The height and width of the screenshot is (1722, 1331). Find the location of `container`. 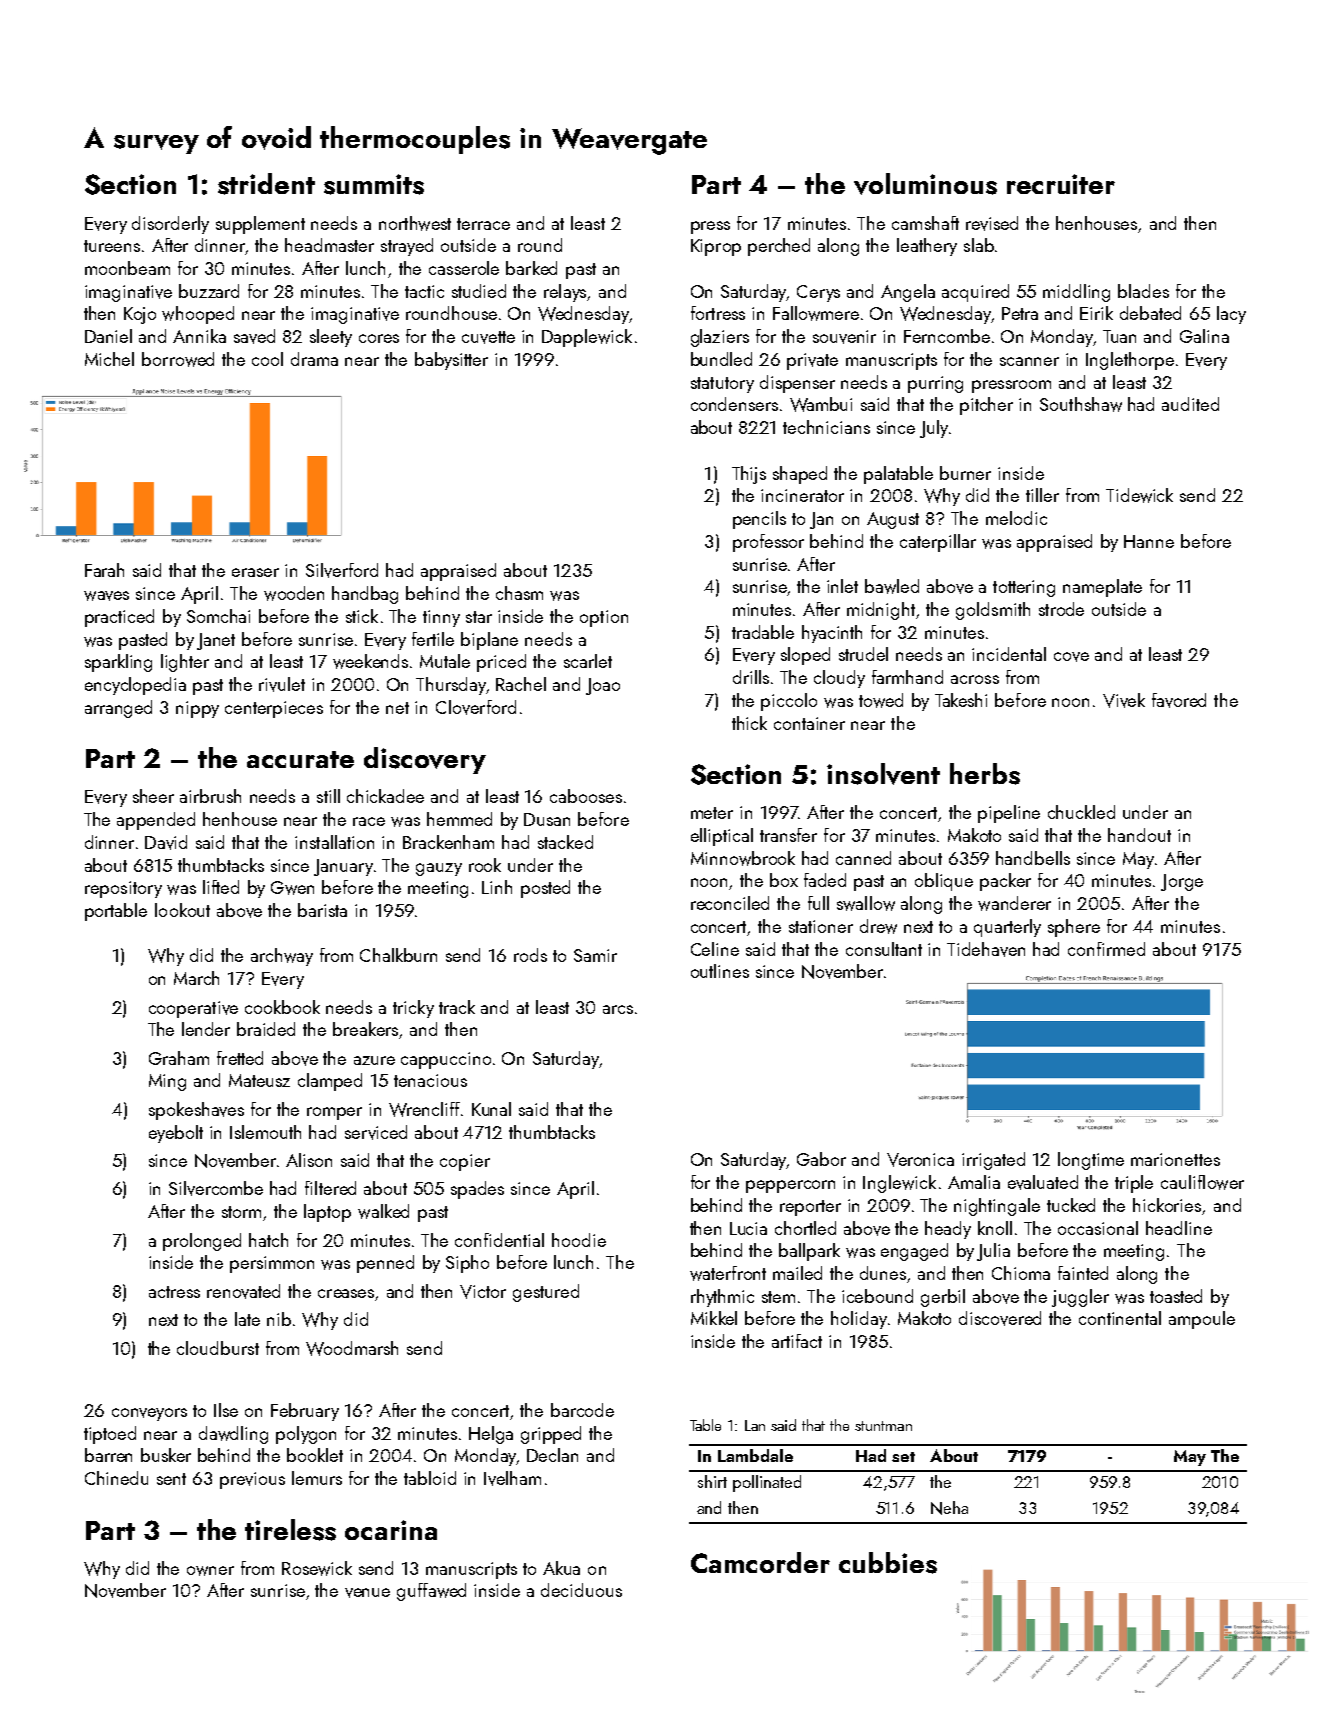

container is located at coordinates (809, 723).
